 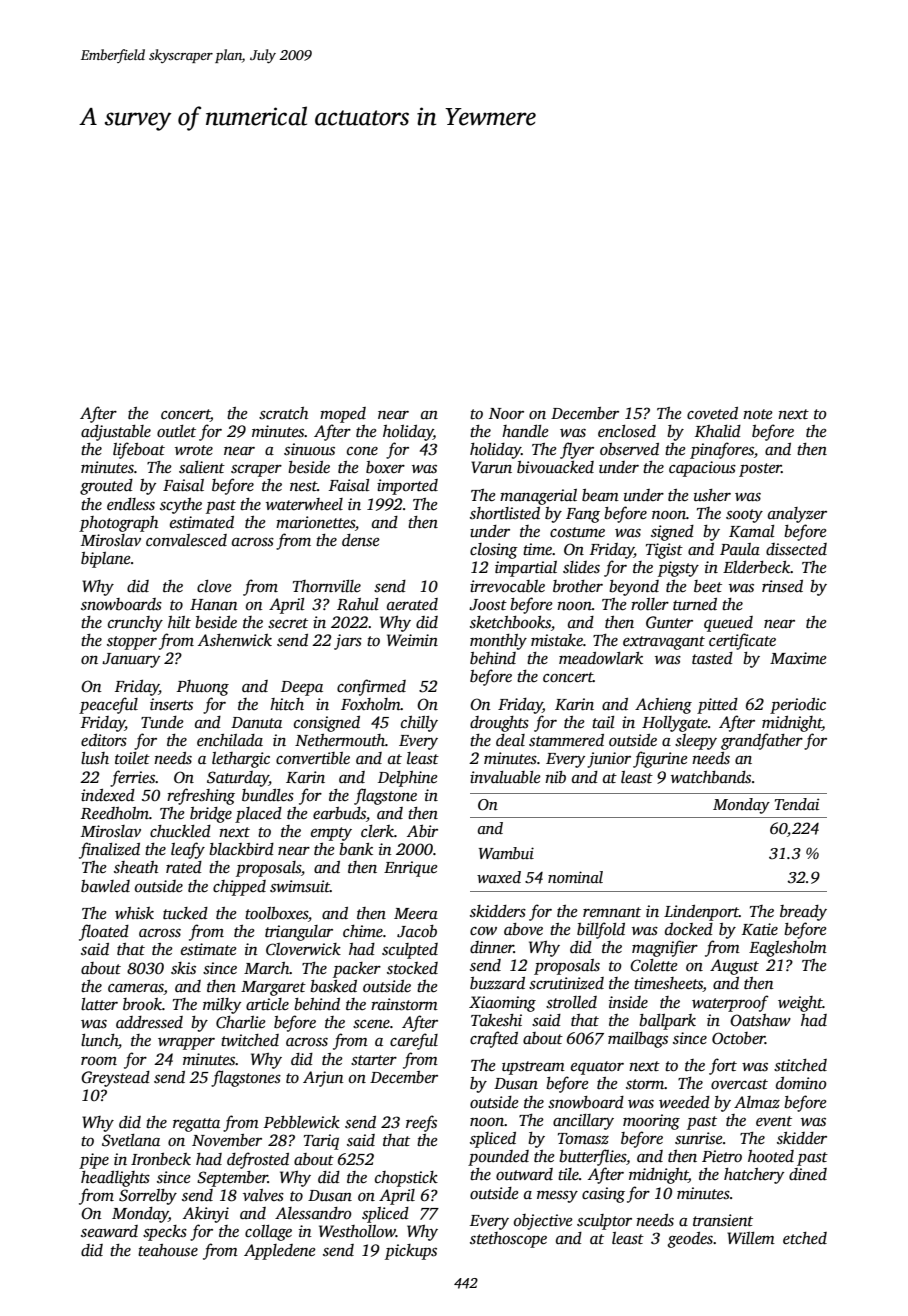 I want to click on usher, so click(x=712, y=495).
